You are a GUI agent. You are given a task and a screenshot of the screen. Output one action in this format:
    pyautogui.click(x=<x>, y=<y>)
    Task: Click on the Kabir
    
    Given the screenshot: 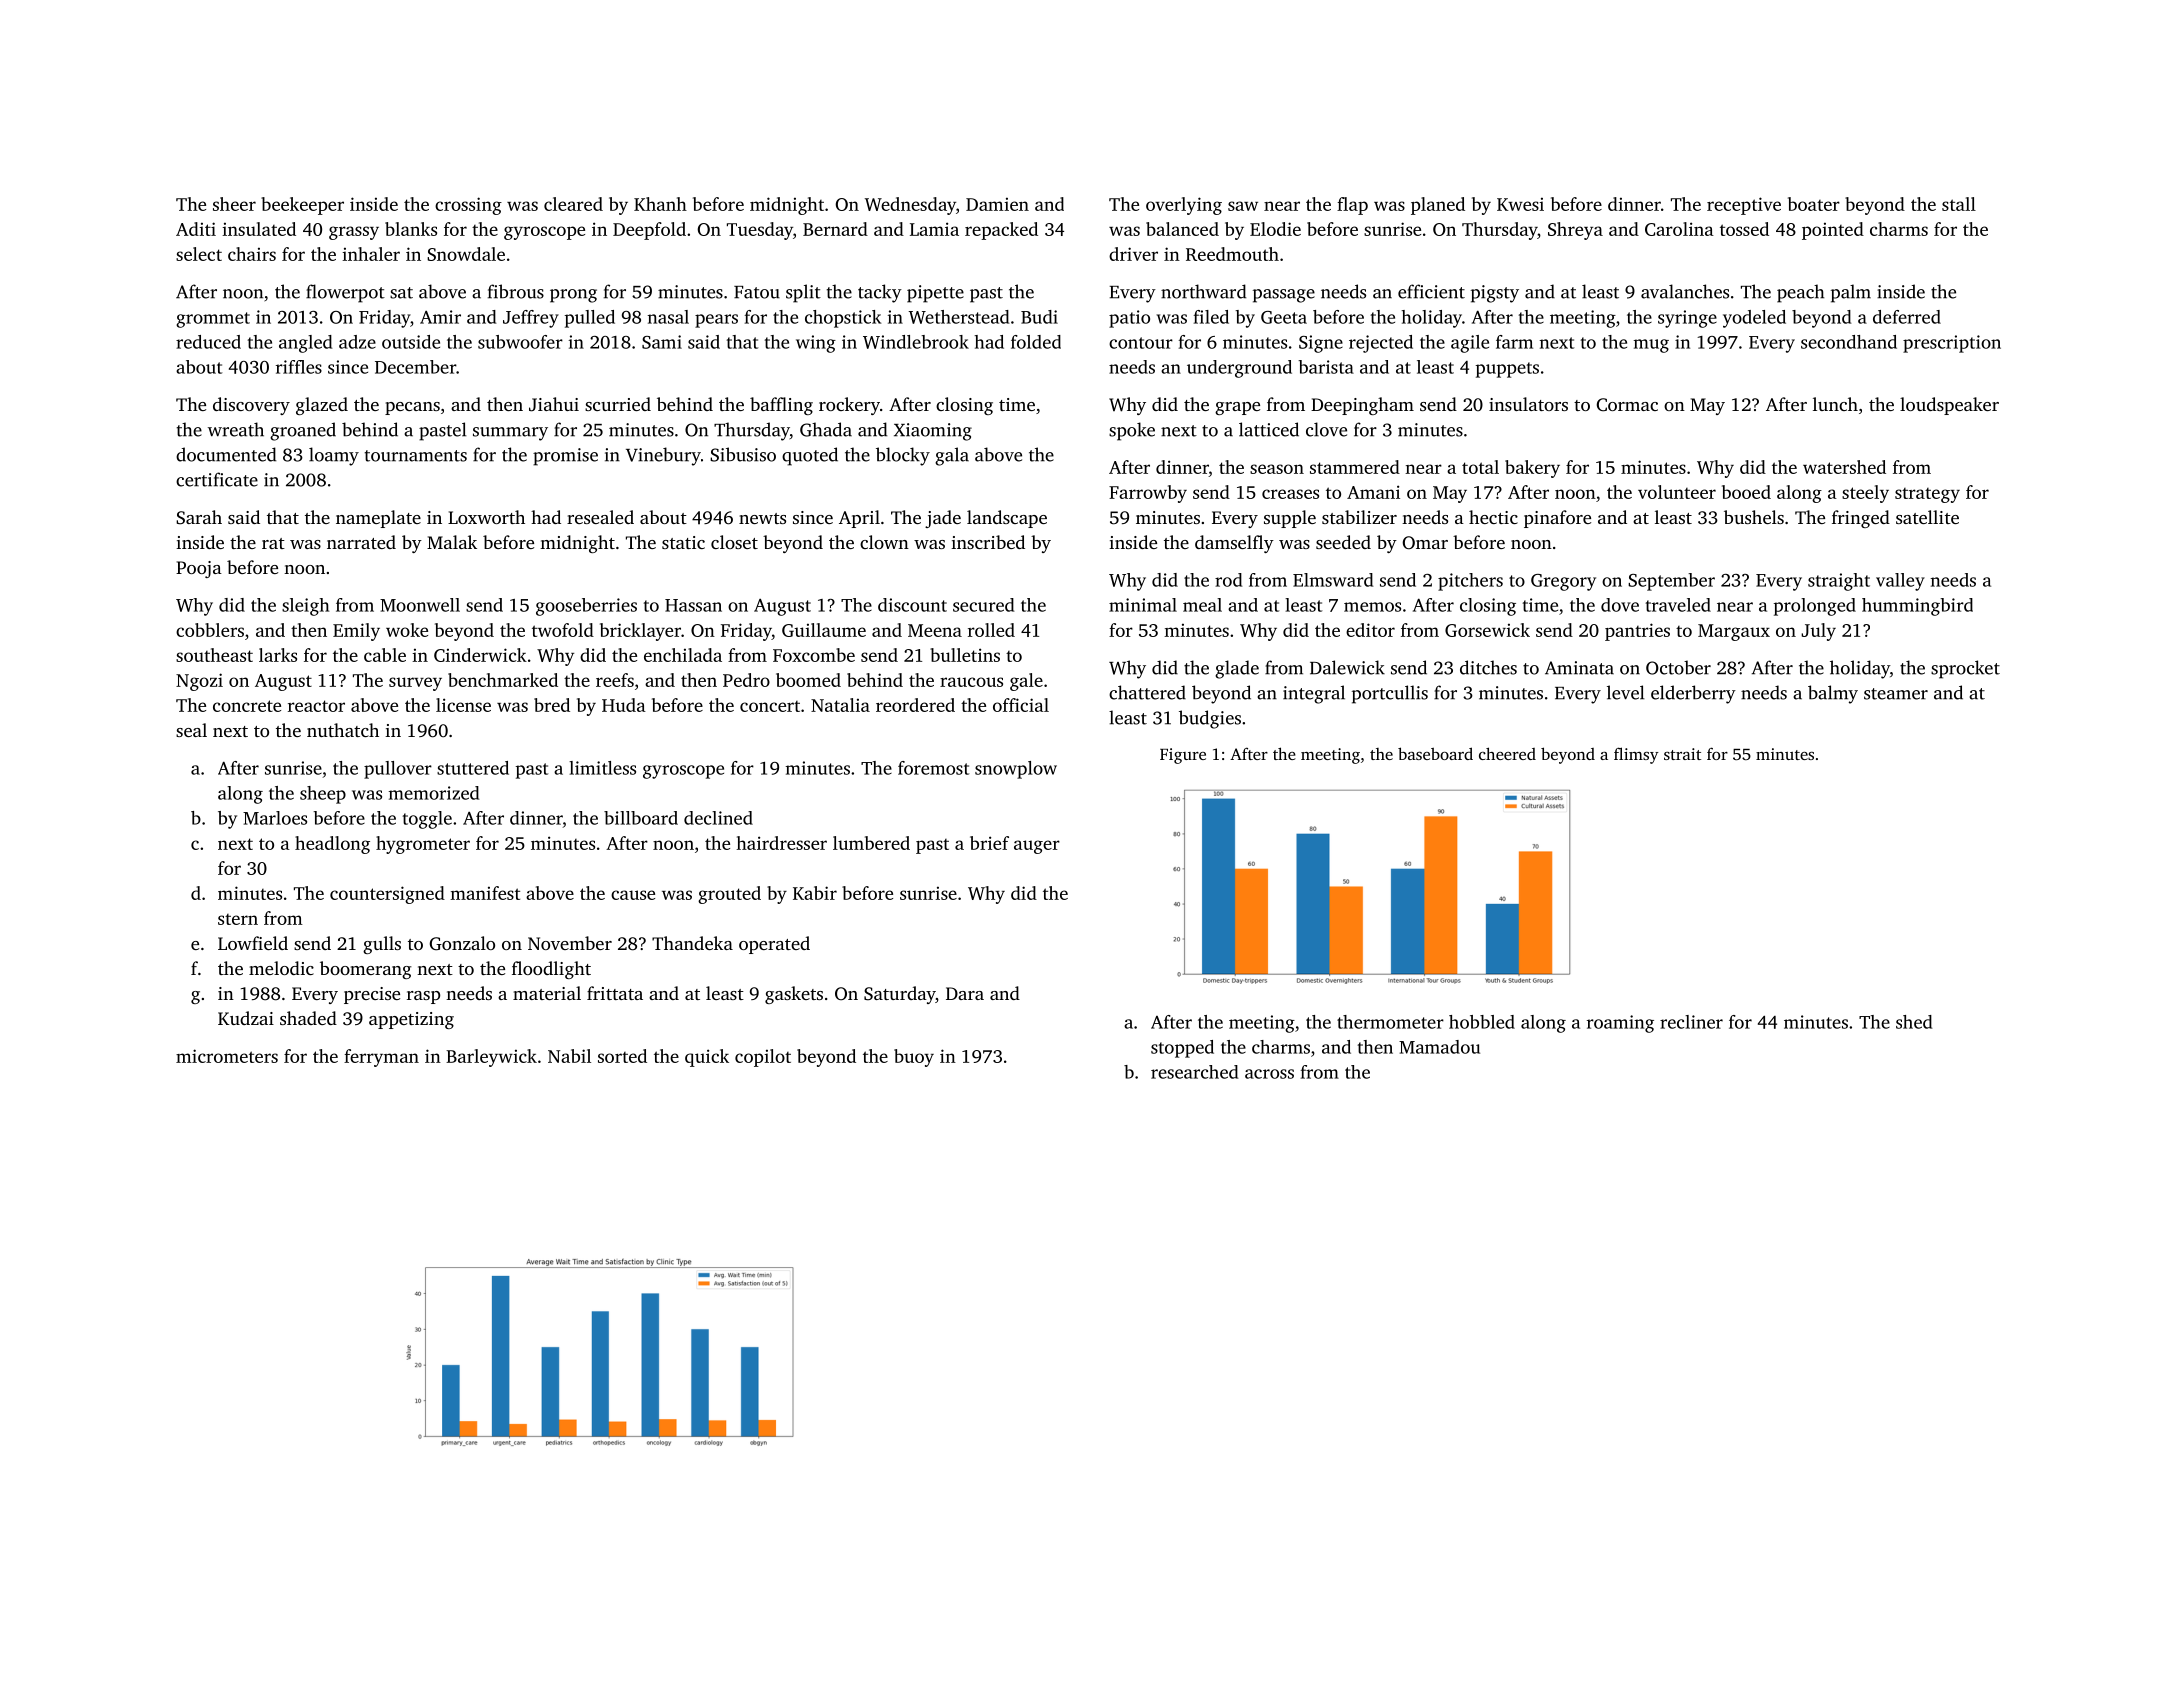 What is the action you would take?
    pyautogui.click(x=815, y=893)
